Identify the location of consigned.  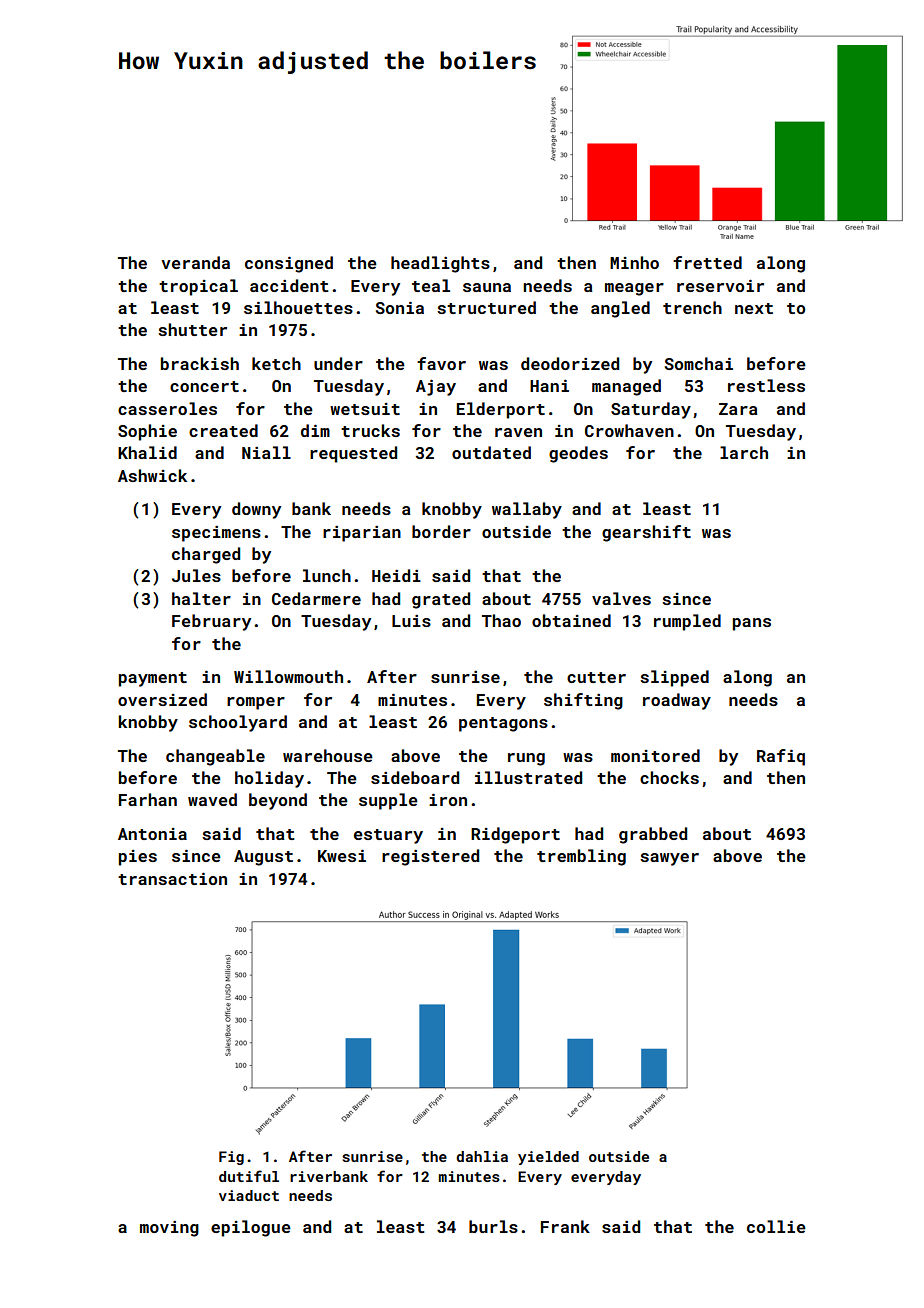
(289, 264).
